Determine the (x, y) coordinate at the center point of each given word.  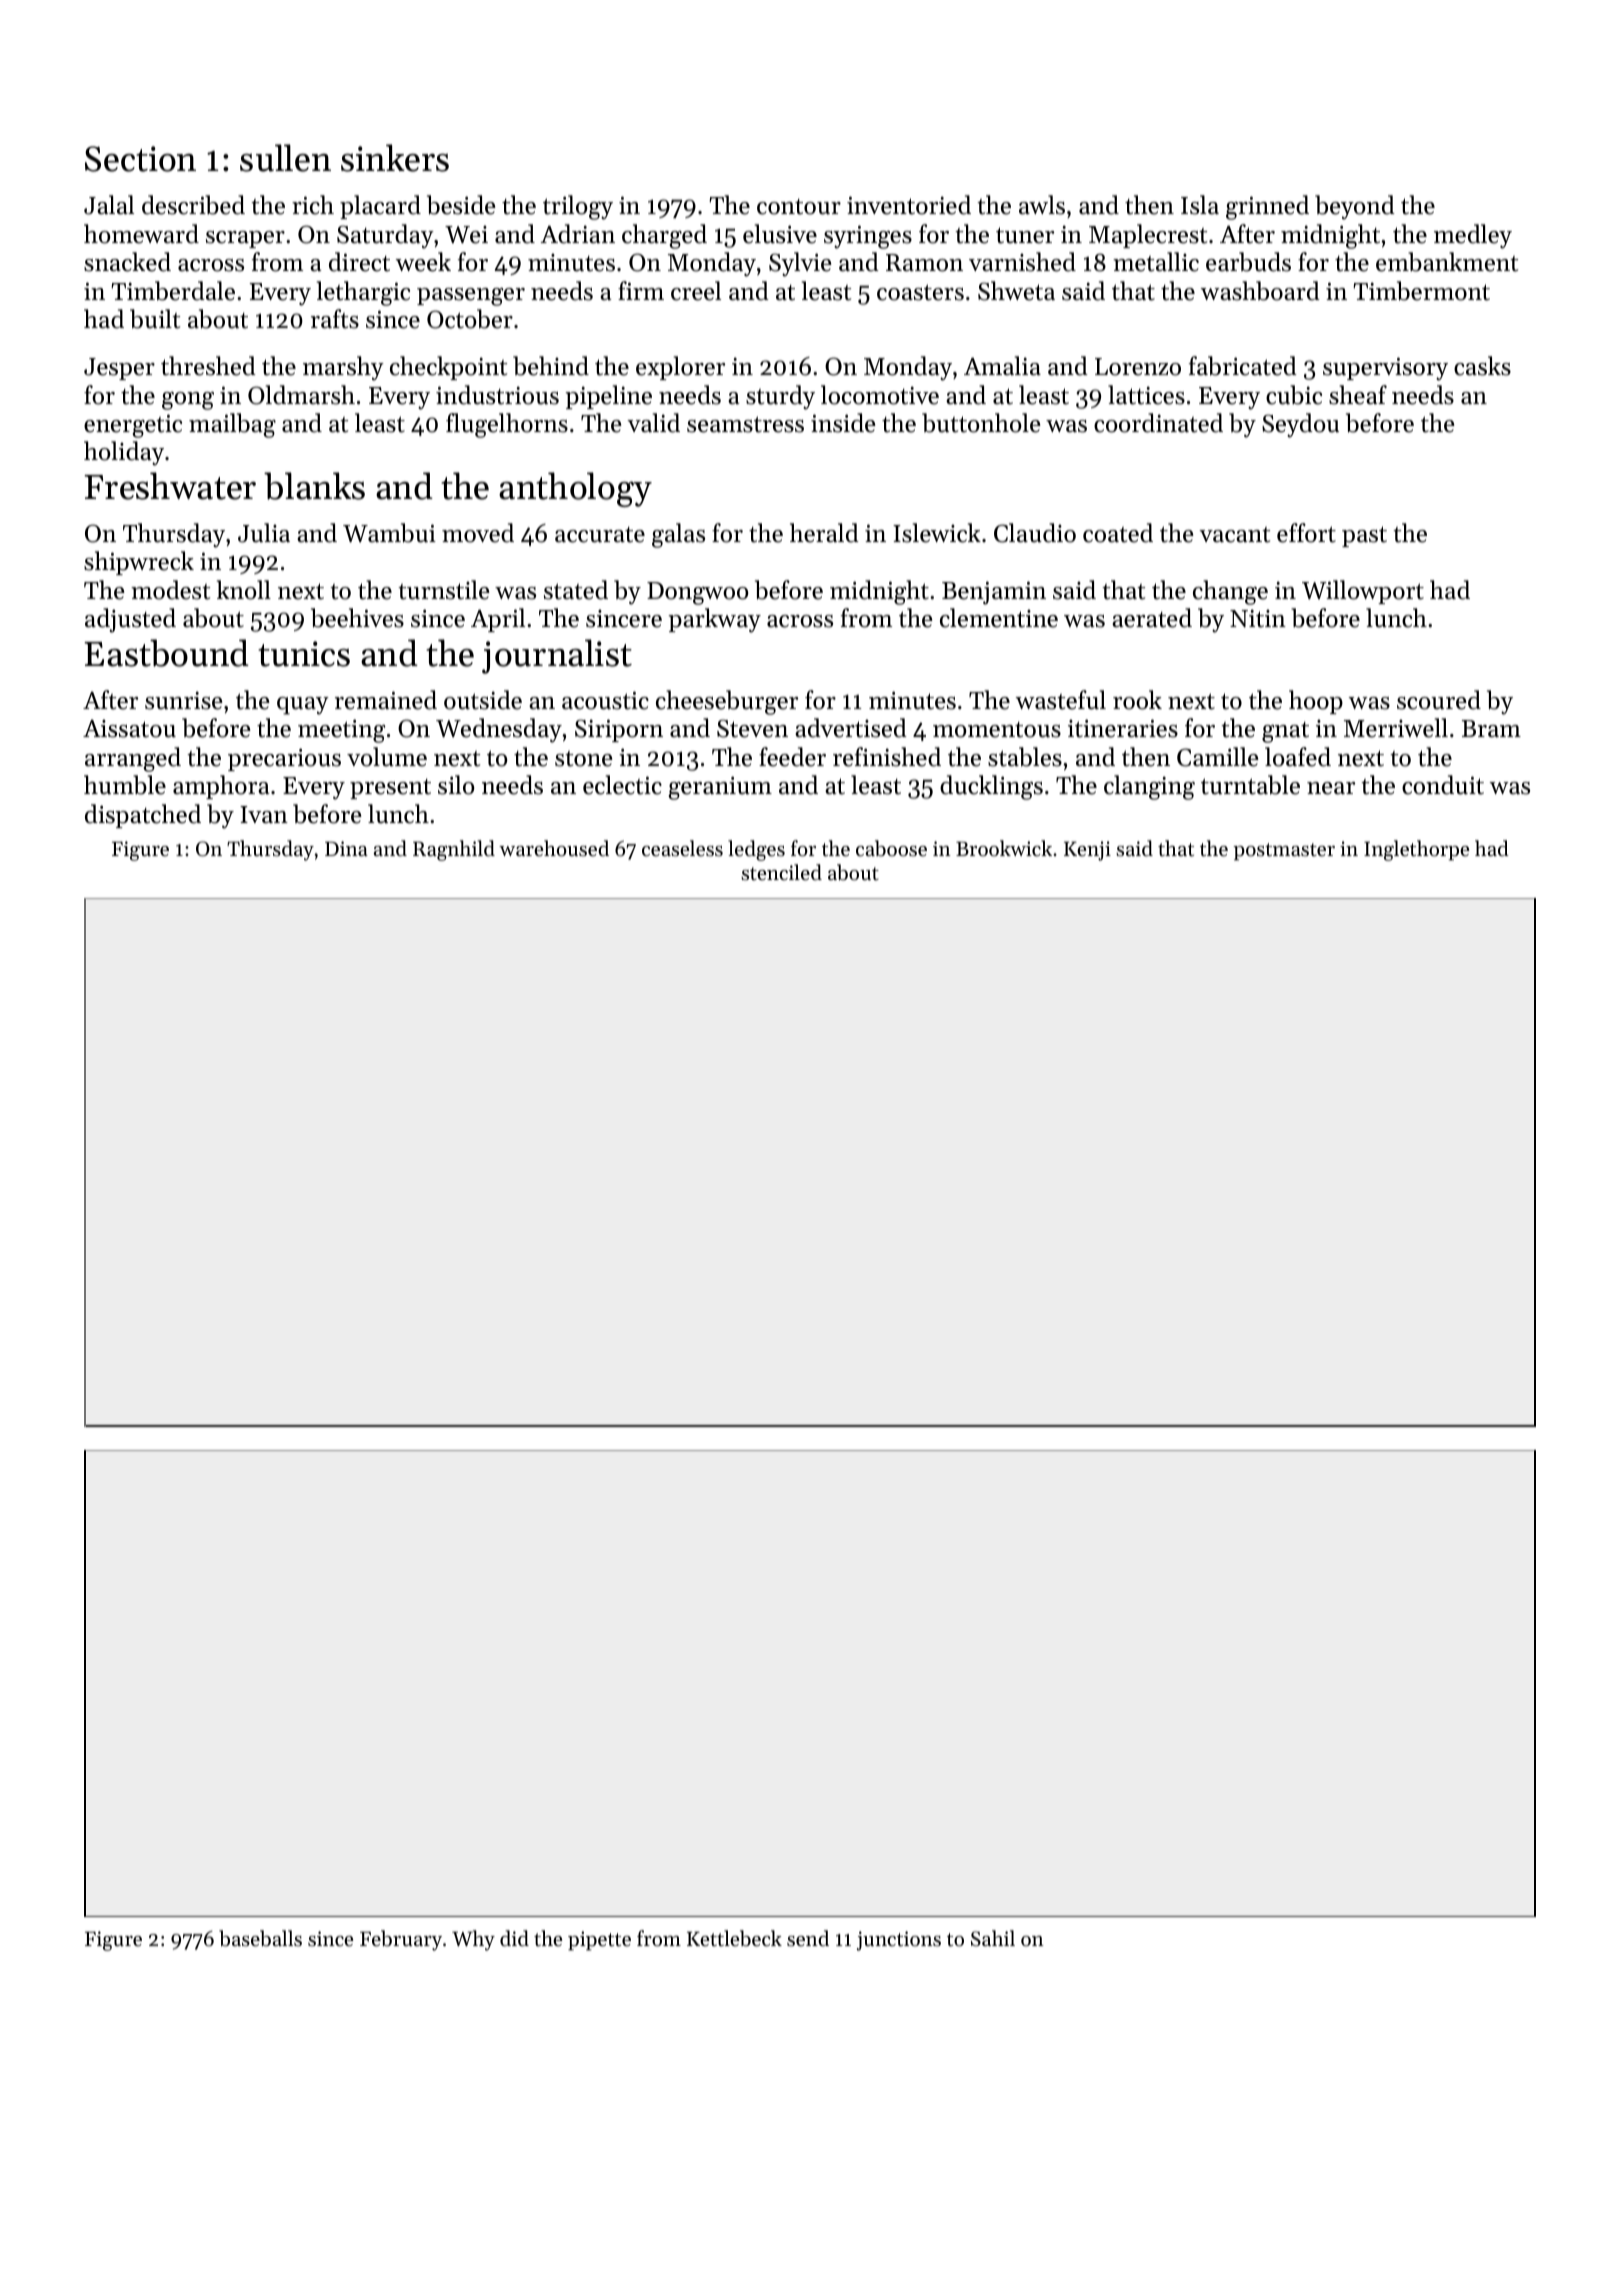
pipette (599, 1941)
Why (473, 1940)
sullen (285, 158)
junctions (899, 1941)
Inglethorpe (1416, 850)
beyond (1355, 207)
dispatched (143, 816)
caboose (891, 848)
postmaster (1284, 852)
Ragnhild (454, 850)
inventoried (909, 205)
